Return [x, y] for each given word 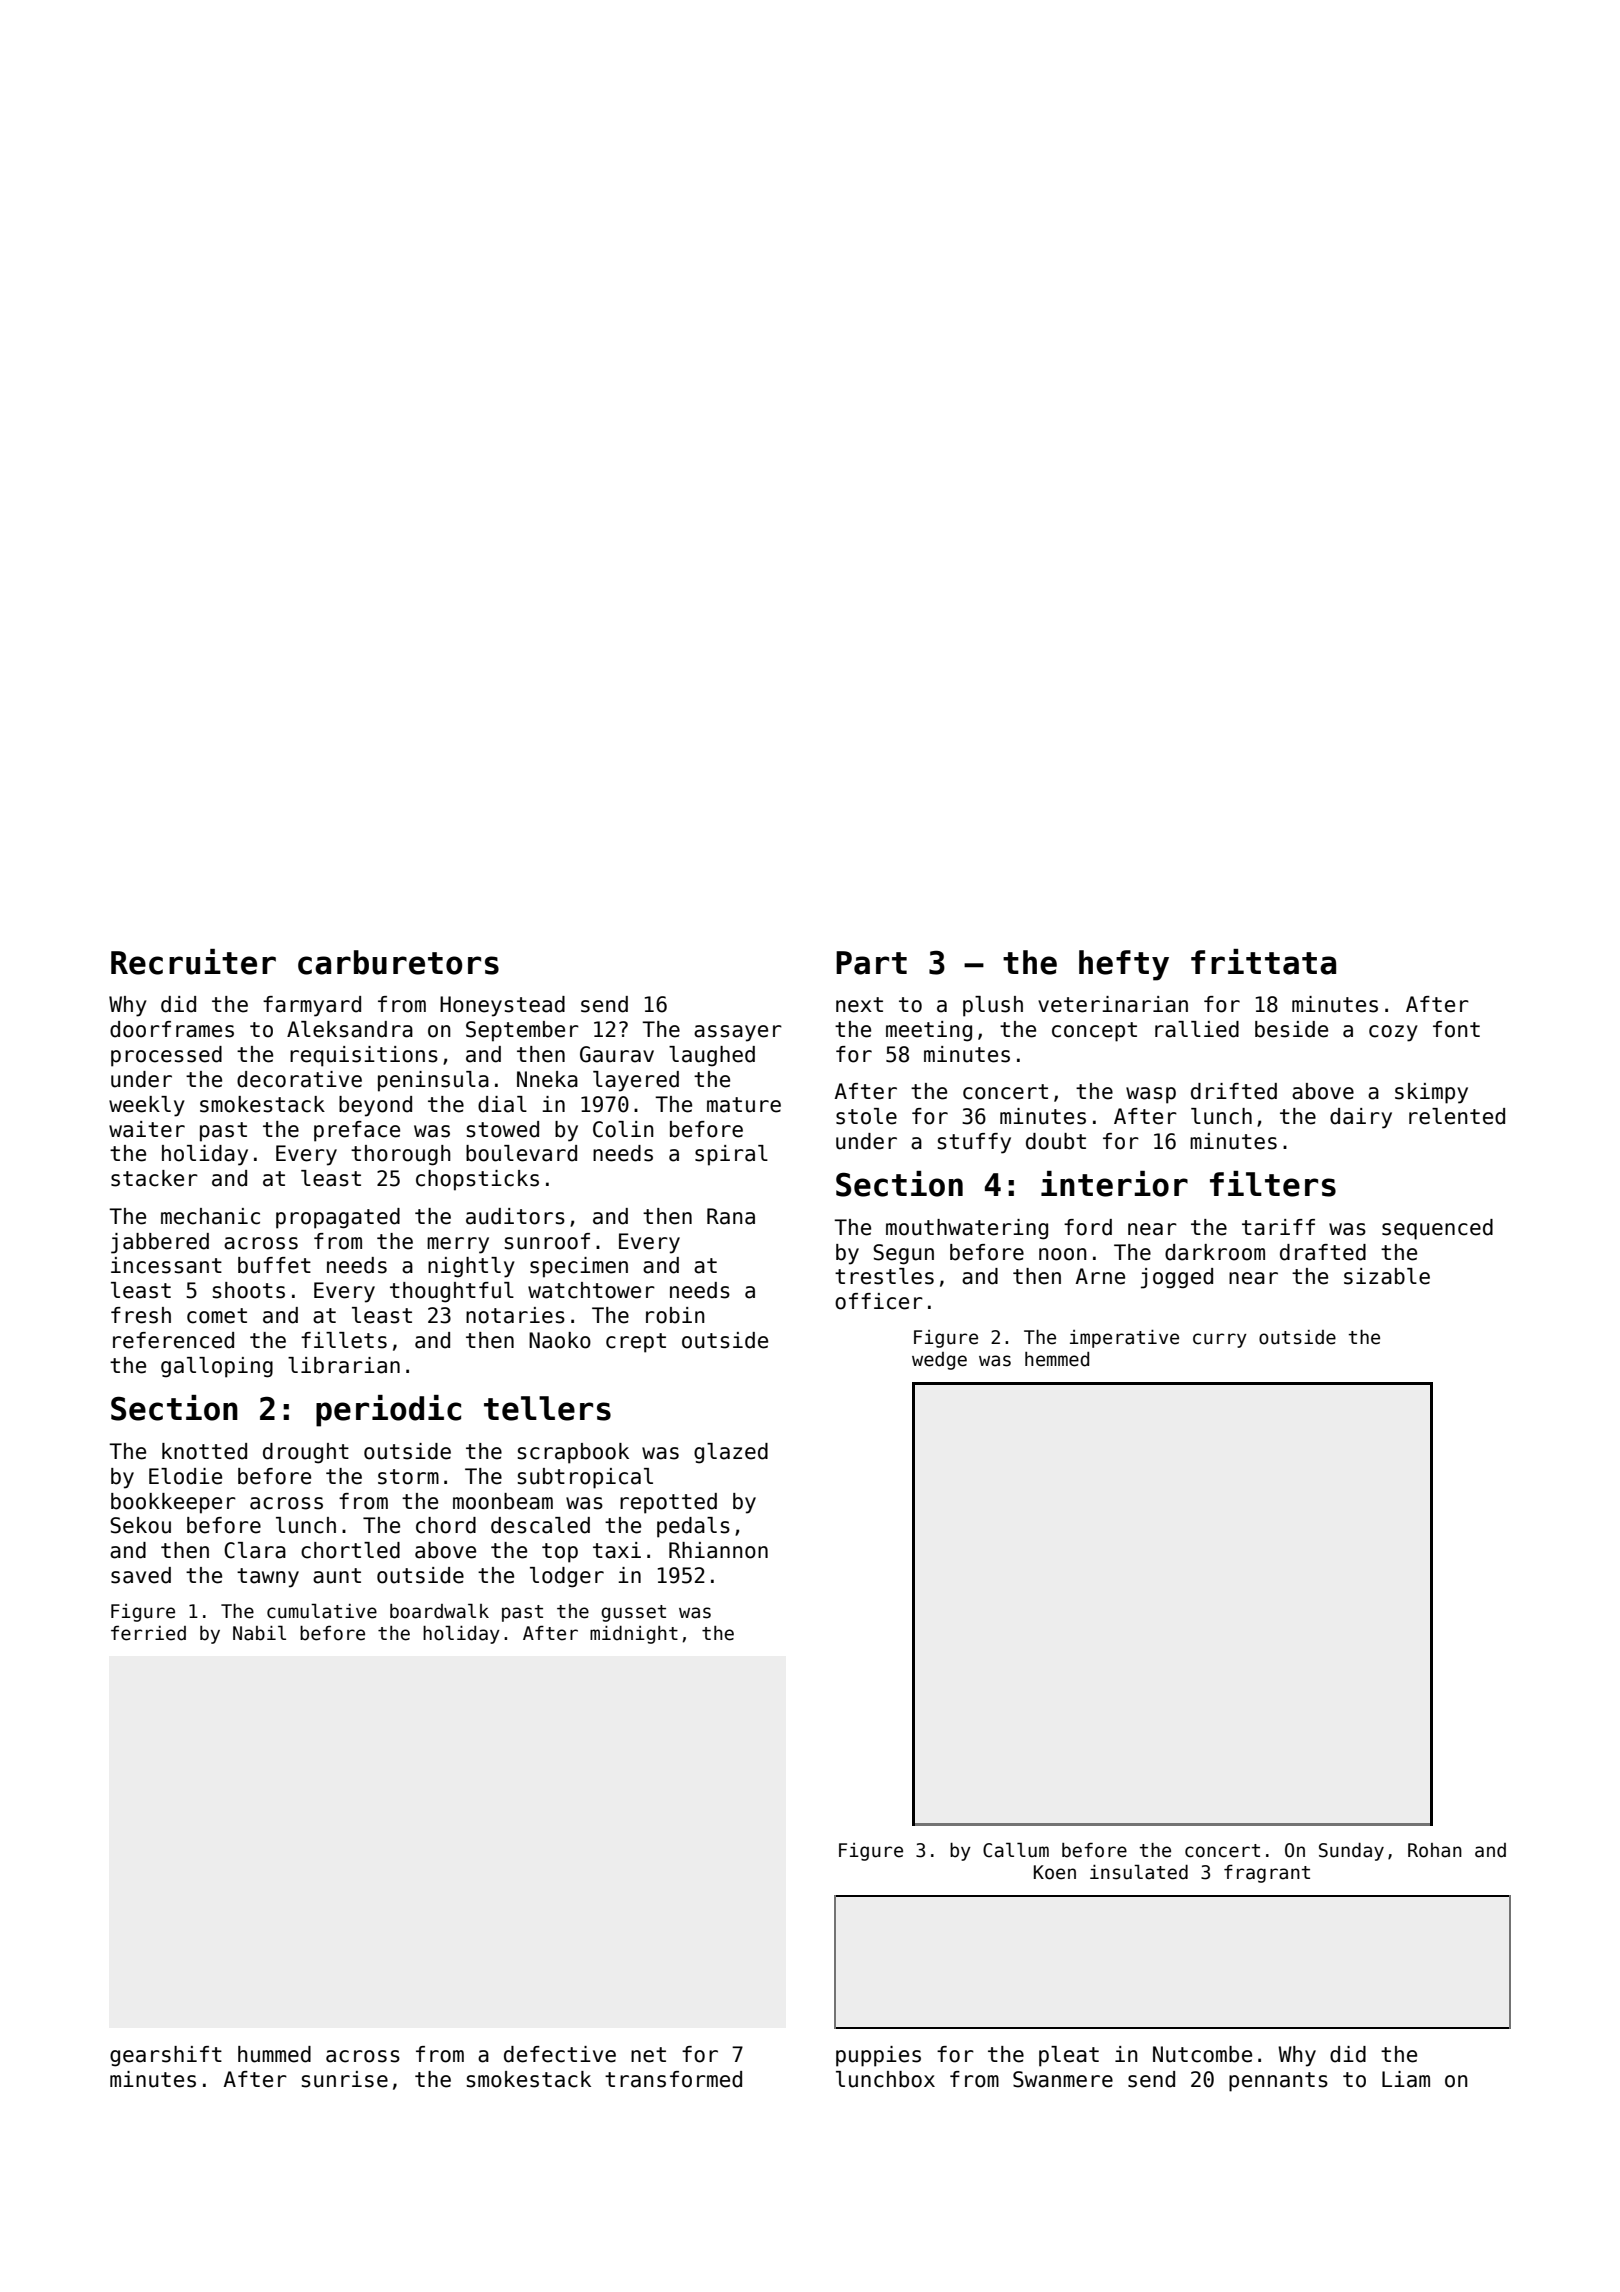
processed [166, 1056]
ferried [148, 1633]
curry [1220, 1340]
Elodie [185, 1476]
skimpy [1431, 1093]
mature [744, 1105]
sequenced [1437, 1229]
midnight [634, 1635]
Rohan [1435, 1850]
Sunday [1351, 1852]
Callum [1016, 1850]
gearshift [166, 2056]
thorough [401, 1155]
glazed [731, 1453]
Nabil [259, 1633]
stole [866, 1116]
